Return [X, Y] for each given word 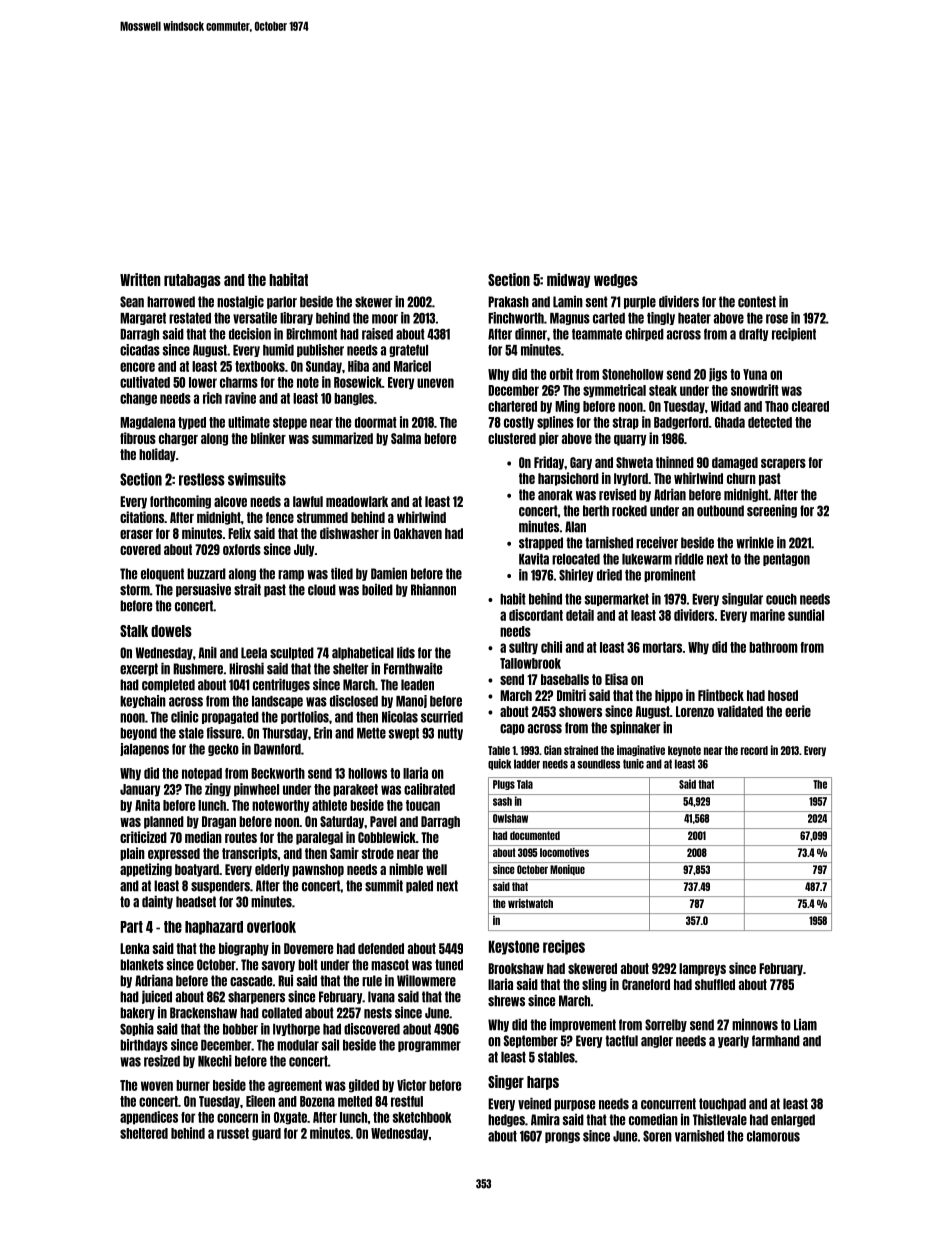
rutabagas [192, 281]
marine [767, 615]
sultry [523, 648]
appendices [149, 1118]
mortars [662, 647]
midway [568, 280]
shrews [506, 1001]
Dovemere [308, 948]
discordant [536, 615]
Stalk [134, 631]
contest [757, 302]
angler [657, 1041]
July [304, 550]
